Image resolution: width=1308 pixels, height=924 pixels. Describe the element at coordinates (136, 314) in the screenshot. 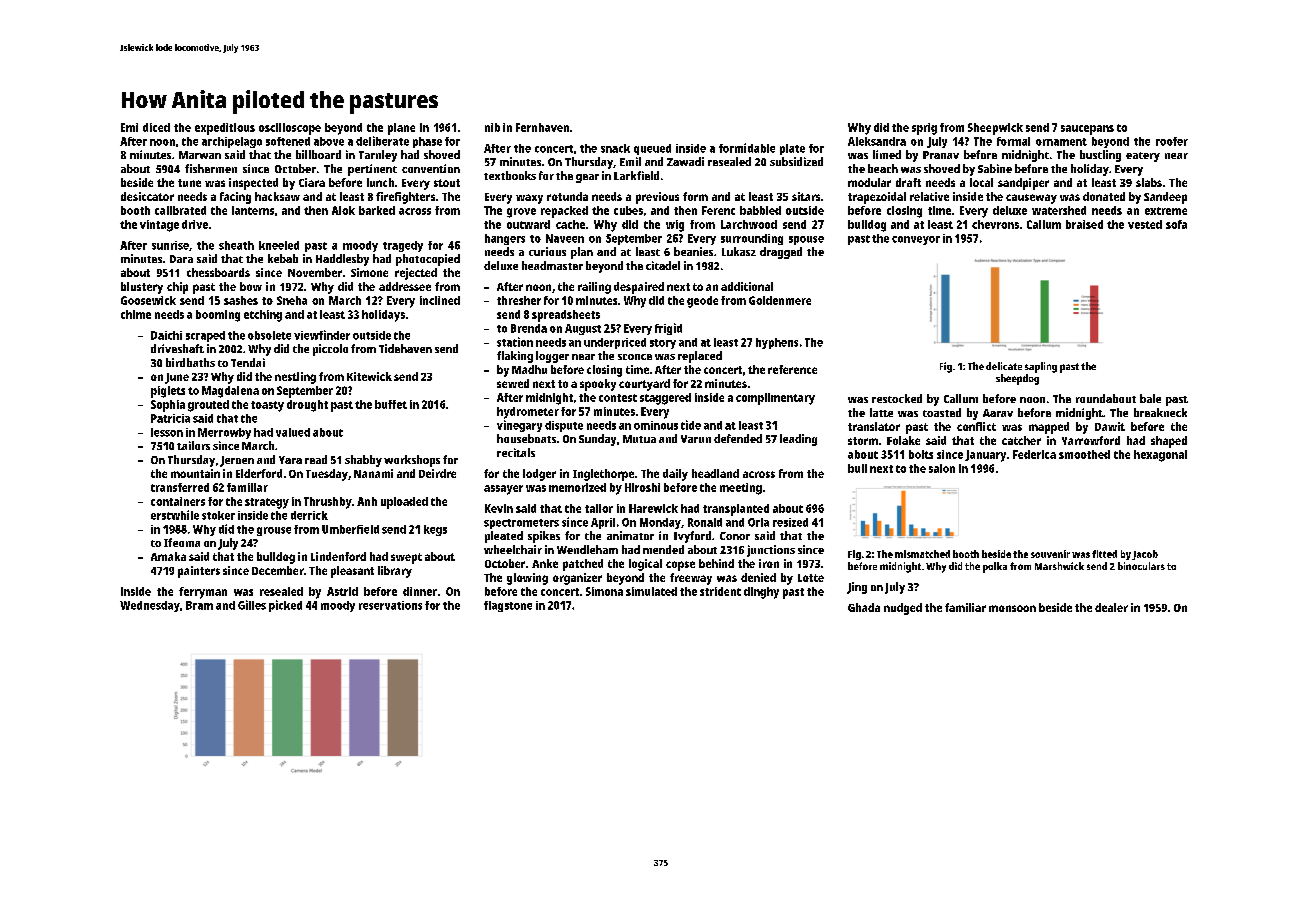

I see `chime` at that location.
